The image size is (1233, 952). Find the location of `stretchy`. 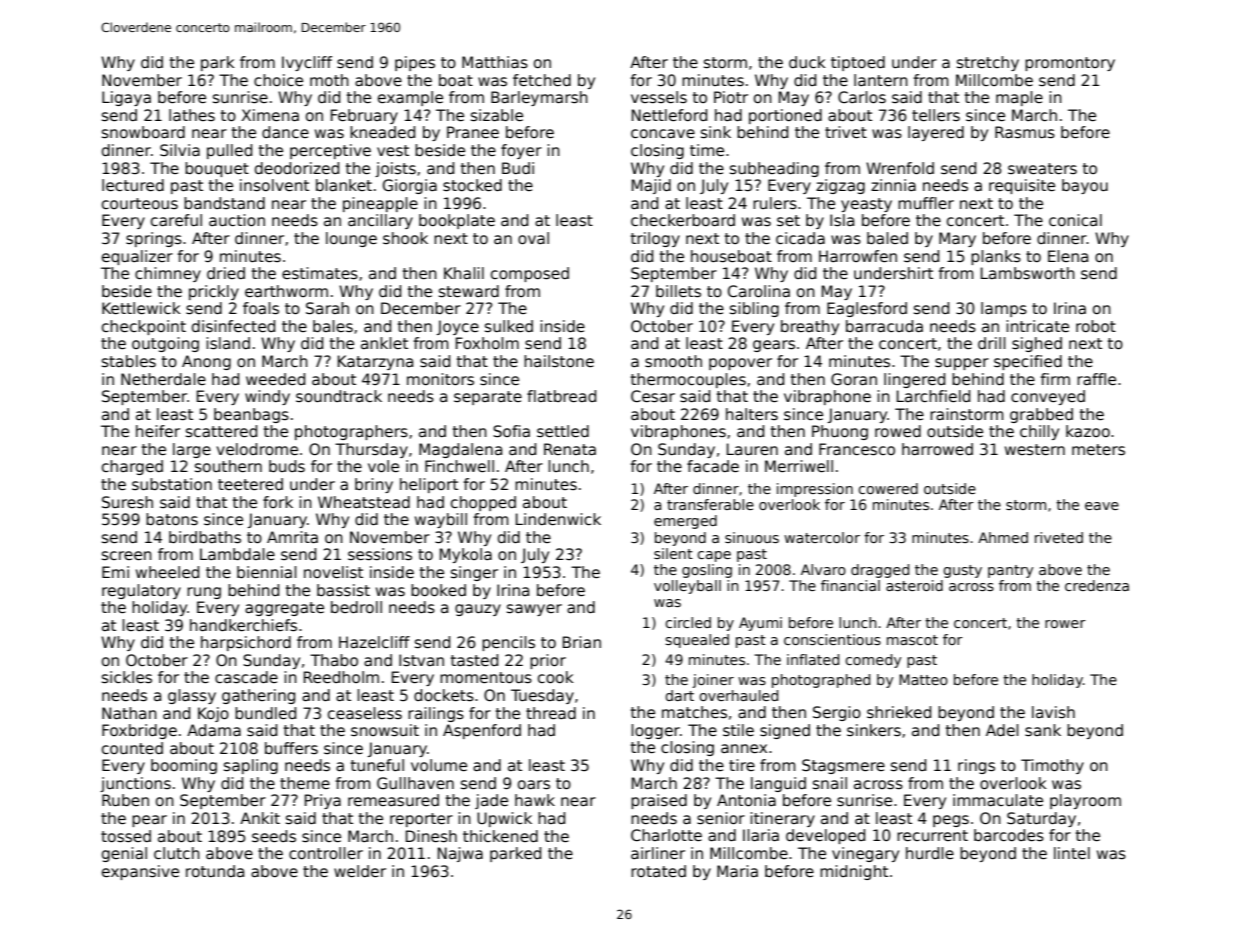

stretchy is located at coordinates (988, 63).
